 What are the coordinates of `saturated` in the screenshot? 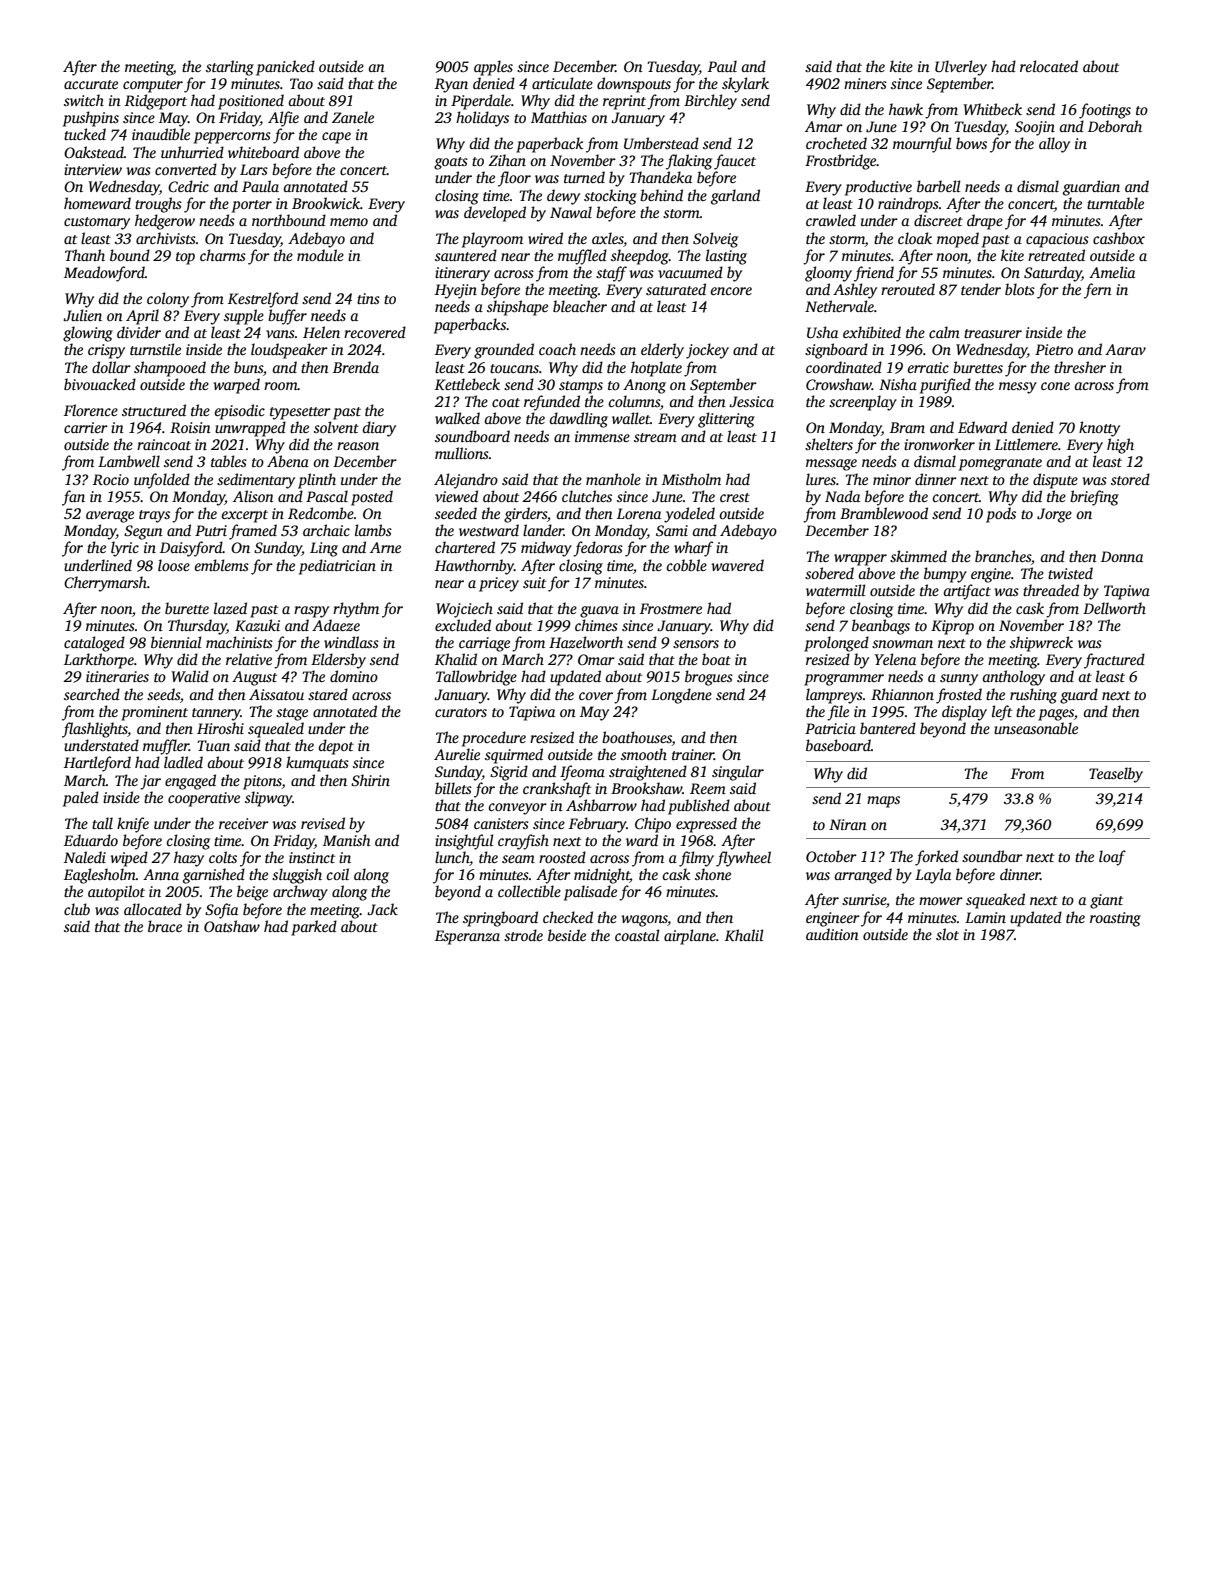 It's located at (676, 289).
